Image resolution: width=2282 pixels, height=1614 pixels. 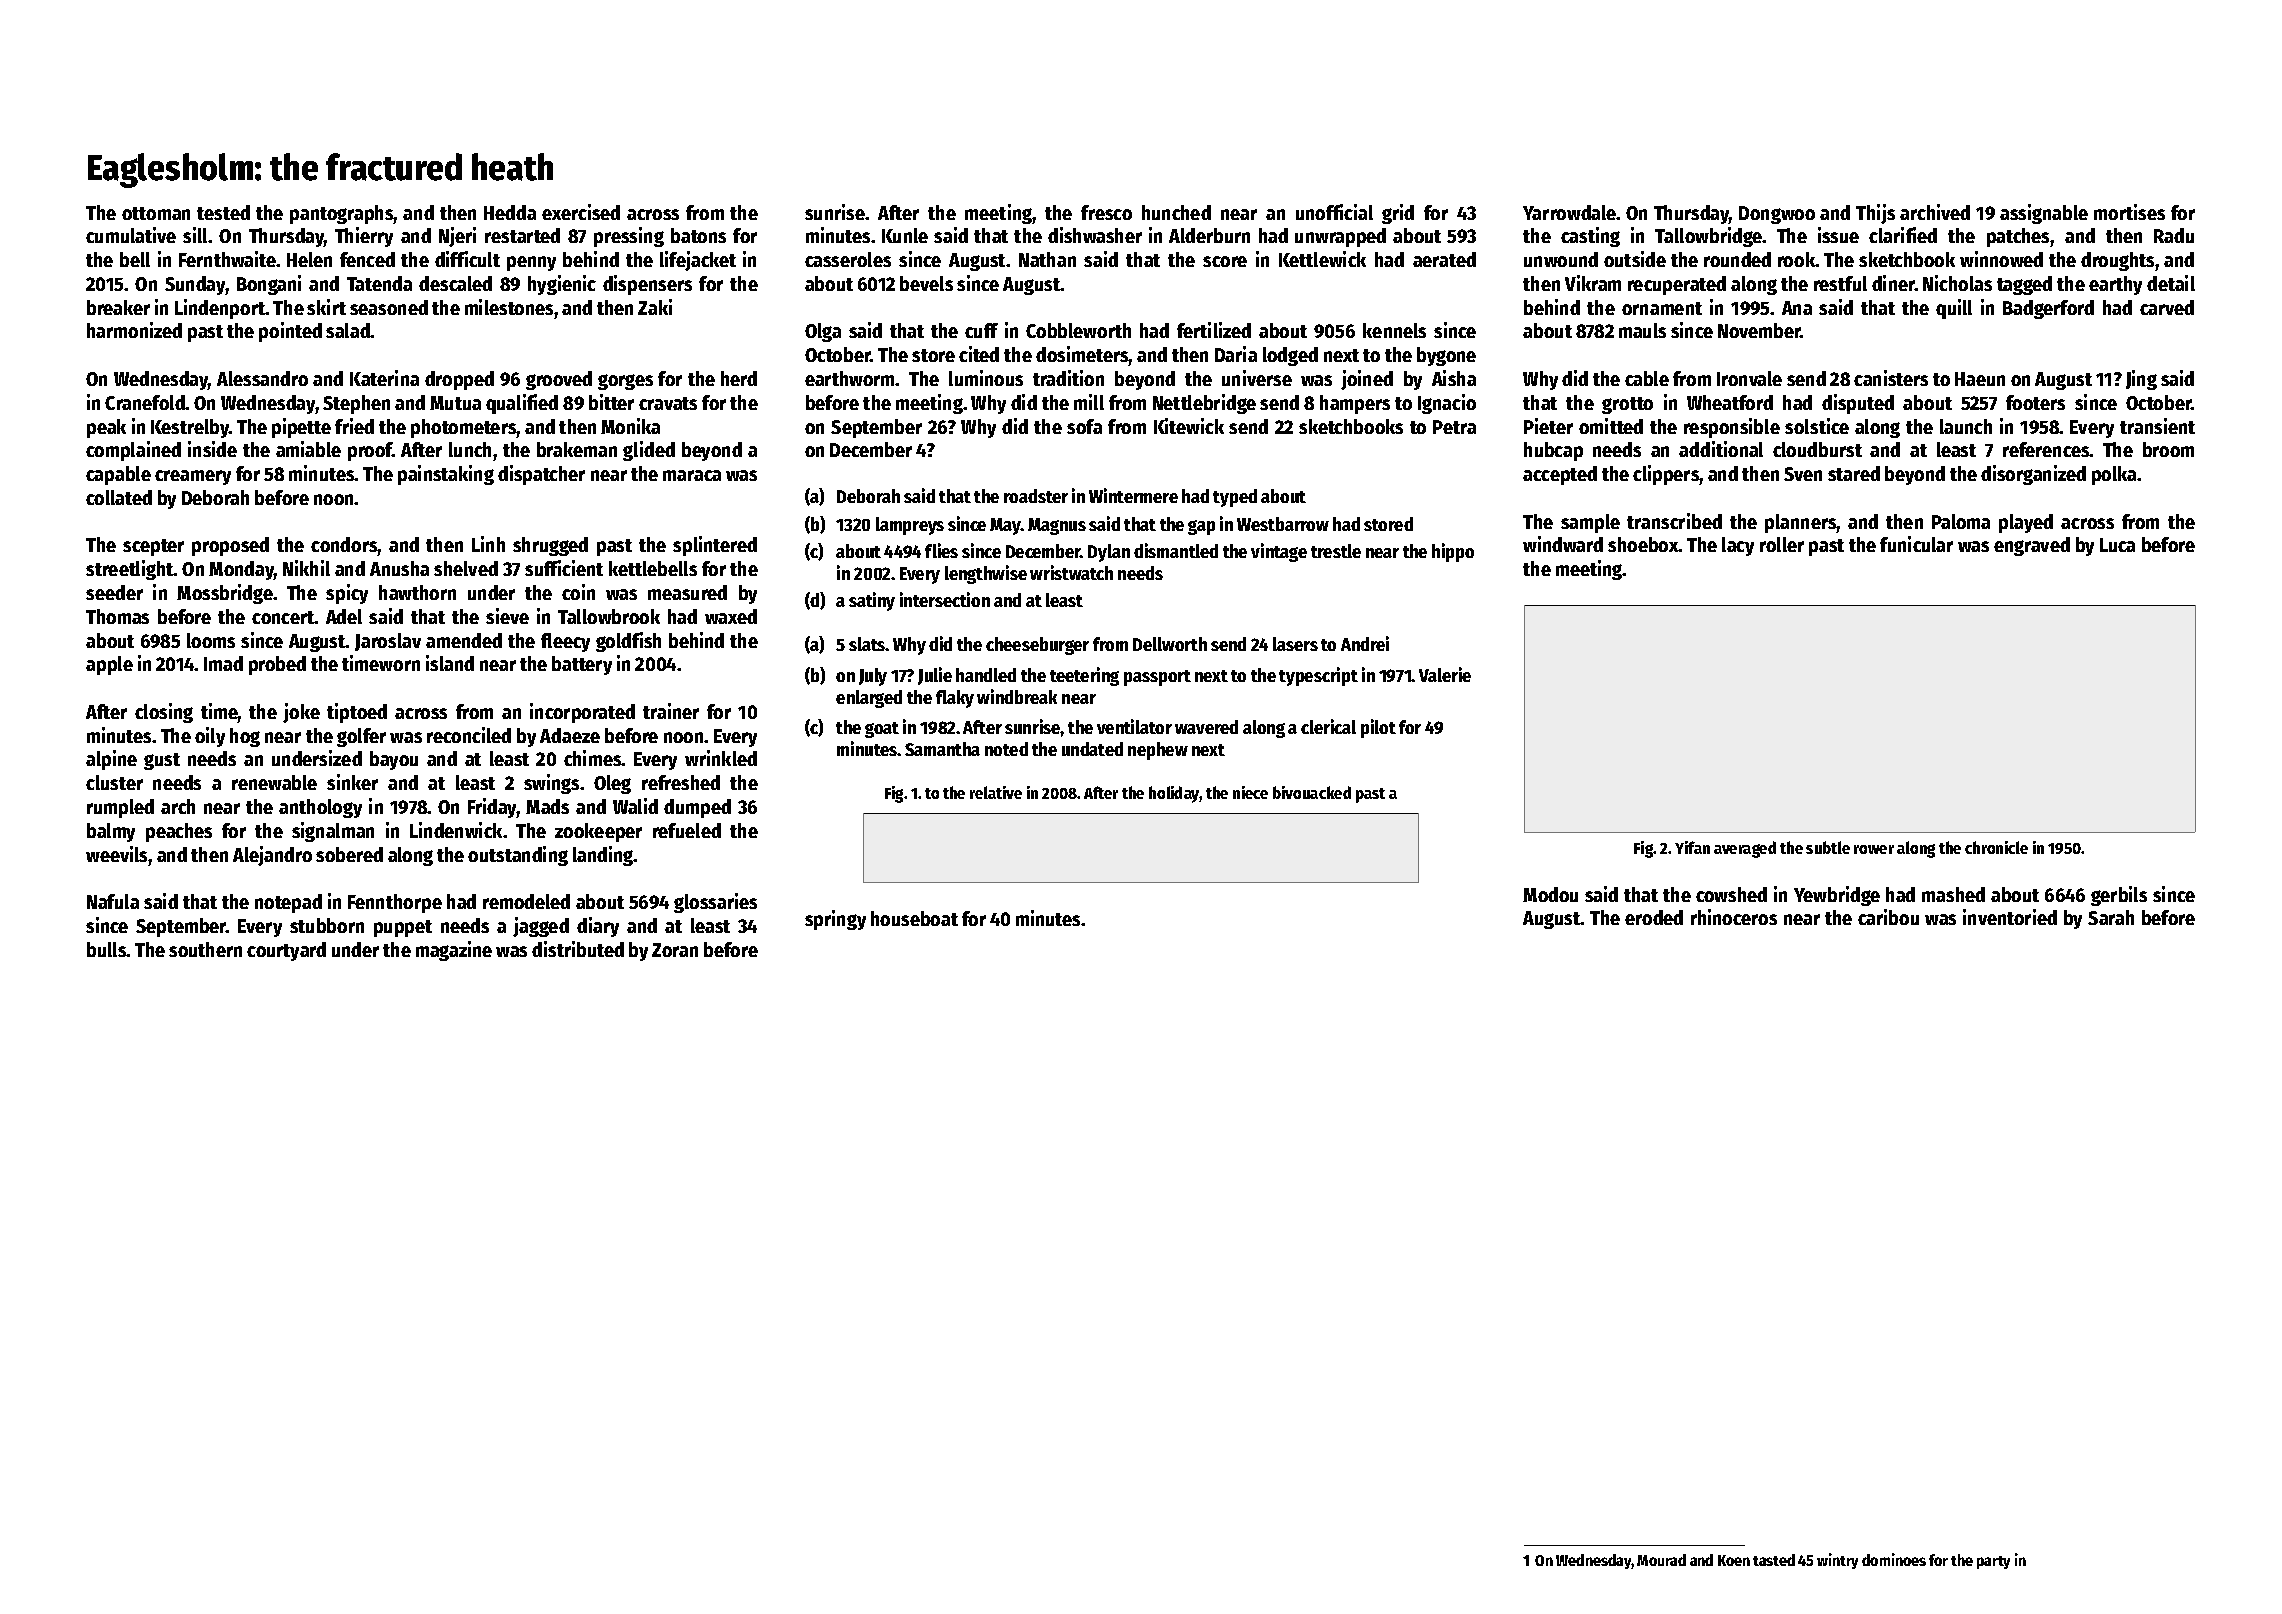 What do you see at coordinates (1734, 917) in the screenshot?
I see `rhinoceros` at bounding box center [1734, 917].
